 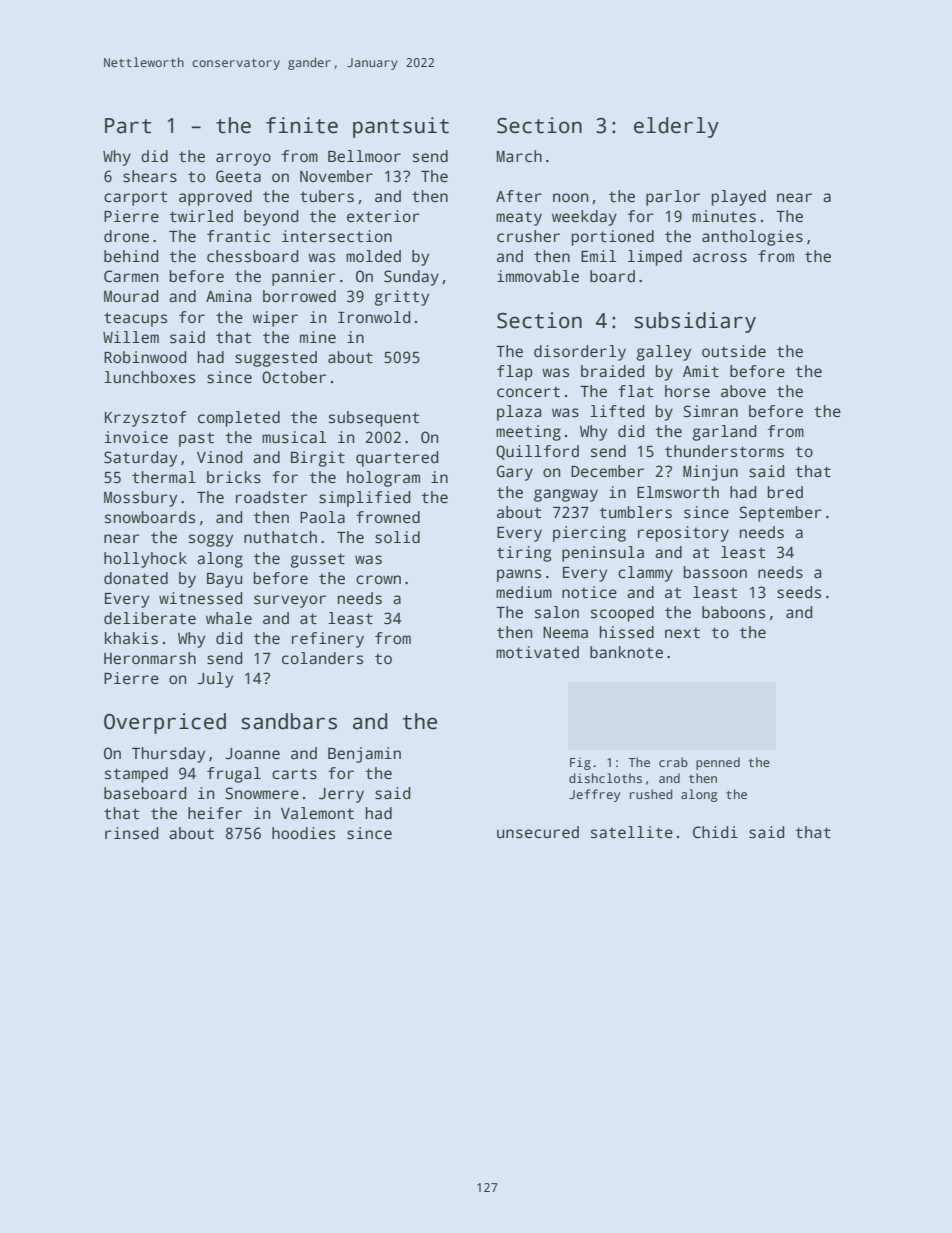 What do you see at coordinates (317, 813) in the screenshot?
I see `Valemont` at bounding box center [317, 813].
